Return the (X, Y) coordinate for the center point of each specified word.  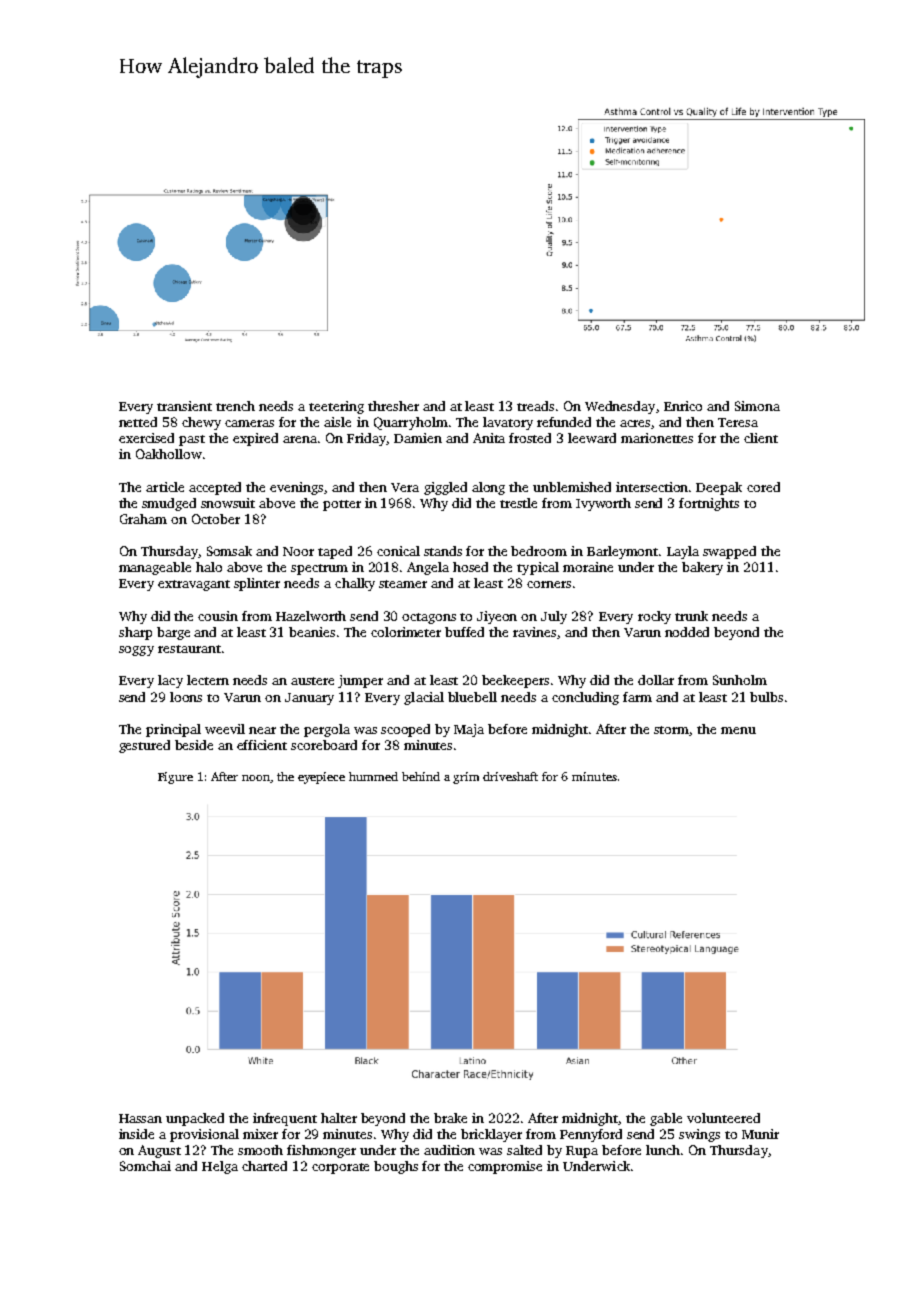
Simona (757, 406)
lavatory (508, 423)
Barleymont (622, 552)
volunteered (723, 1118)
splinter (257, 584)
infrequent (285, 1119)
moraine (588, 567)
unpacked (195, 1119)
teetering (336, 407)
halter (339, 1118)
